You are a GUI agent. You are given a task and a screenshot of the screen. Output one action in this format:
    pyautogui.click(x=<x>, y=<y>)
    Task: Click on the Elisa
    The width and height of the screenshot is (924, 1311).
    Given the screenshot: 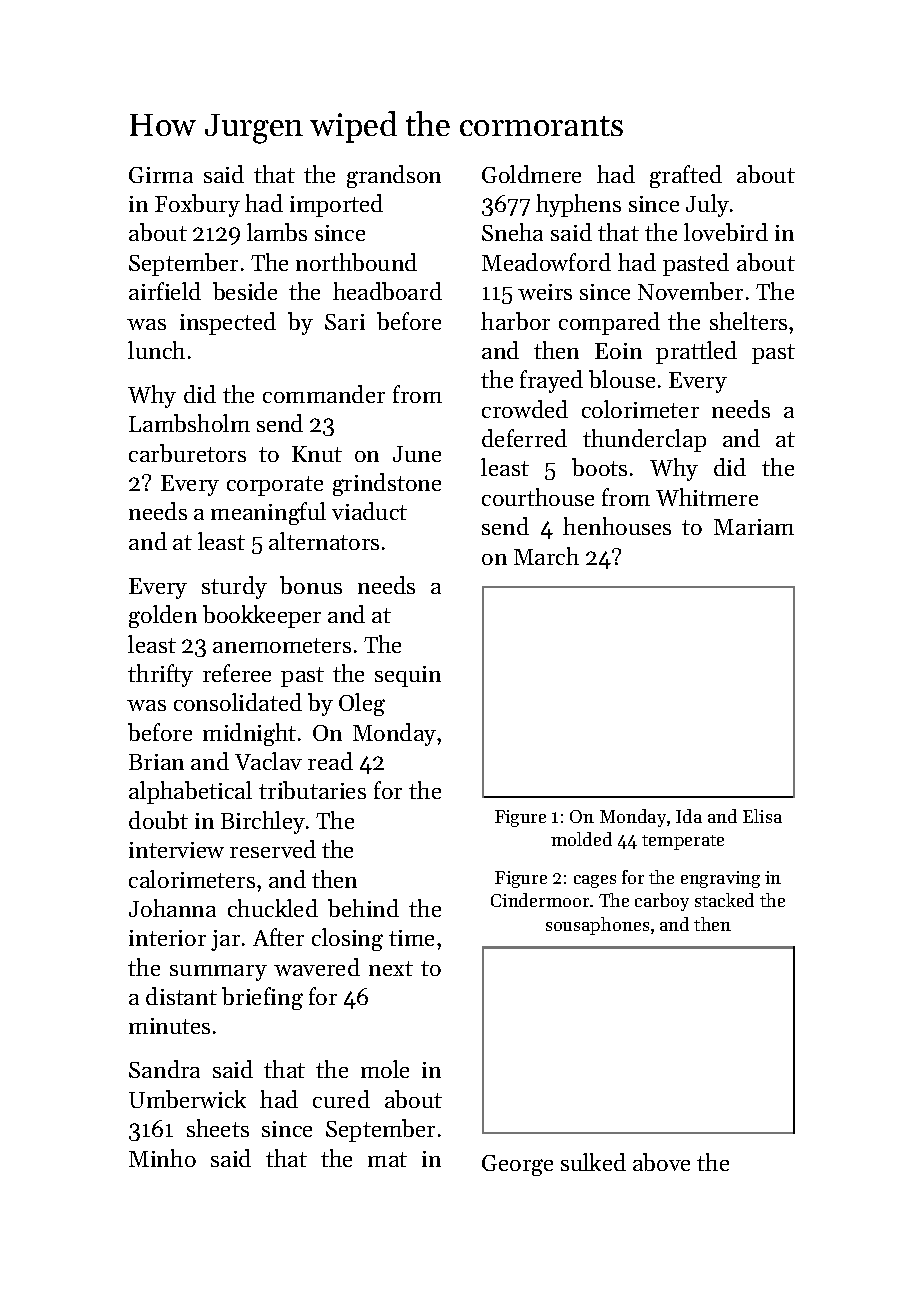 What is the action you would take?
    pyautogui.click(x=762, y=816)
